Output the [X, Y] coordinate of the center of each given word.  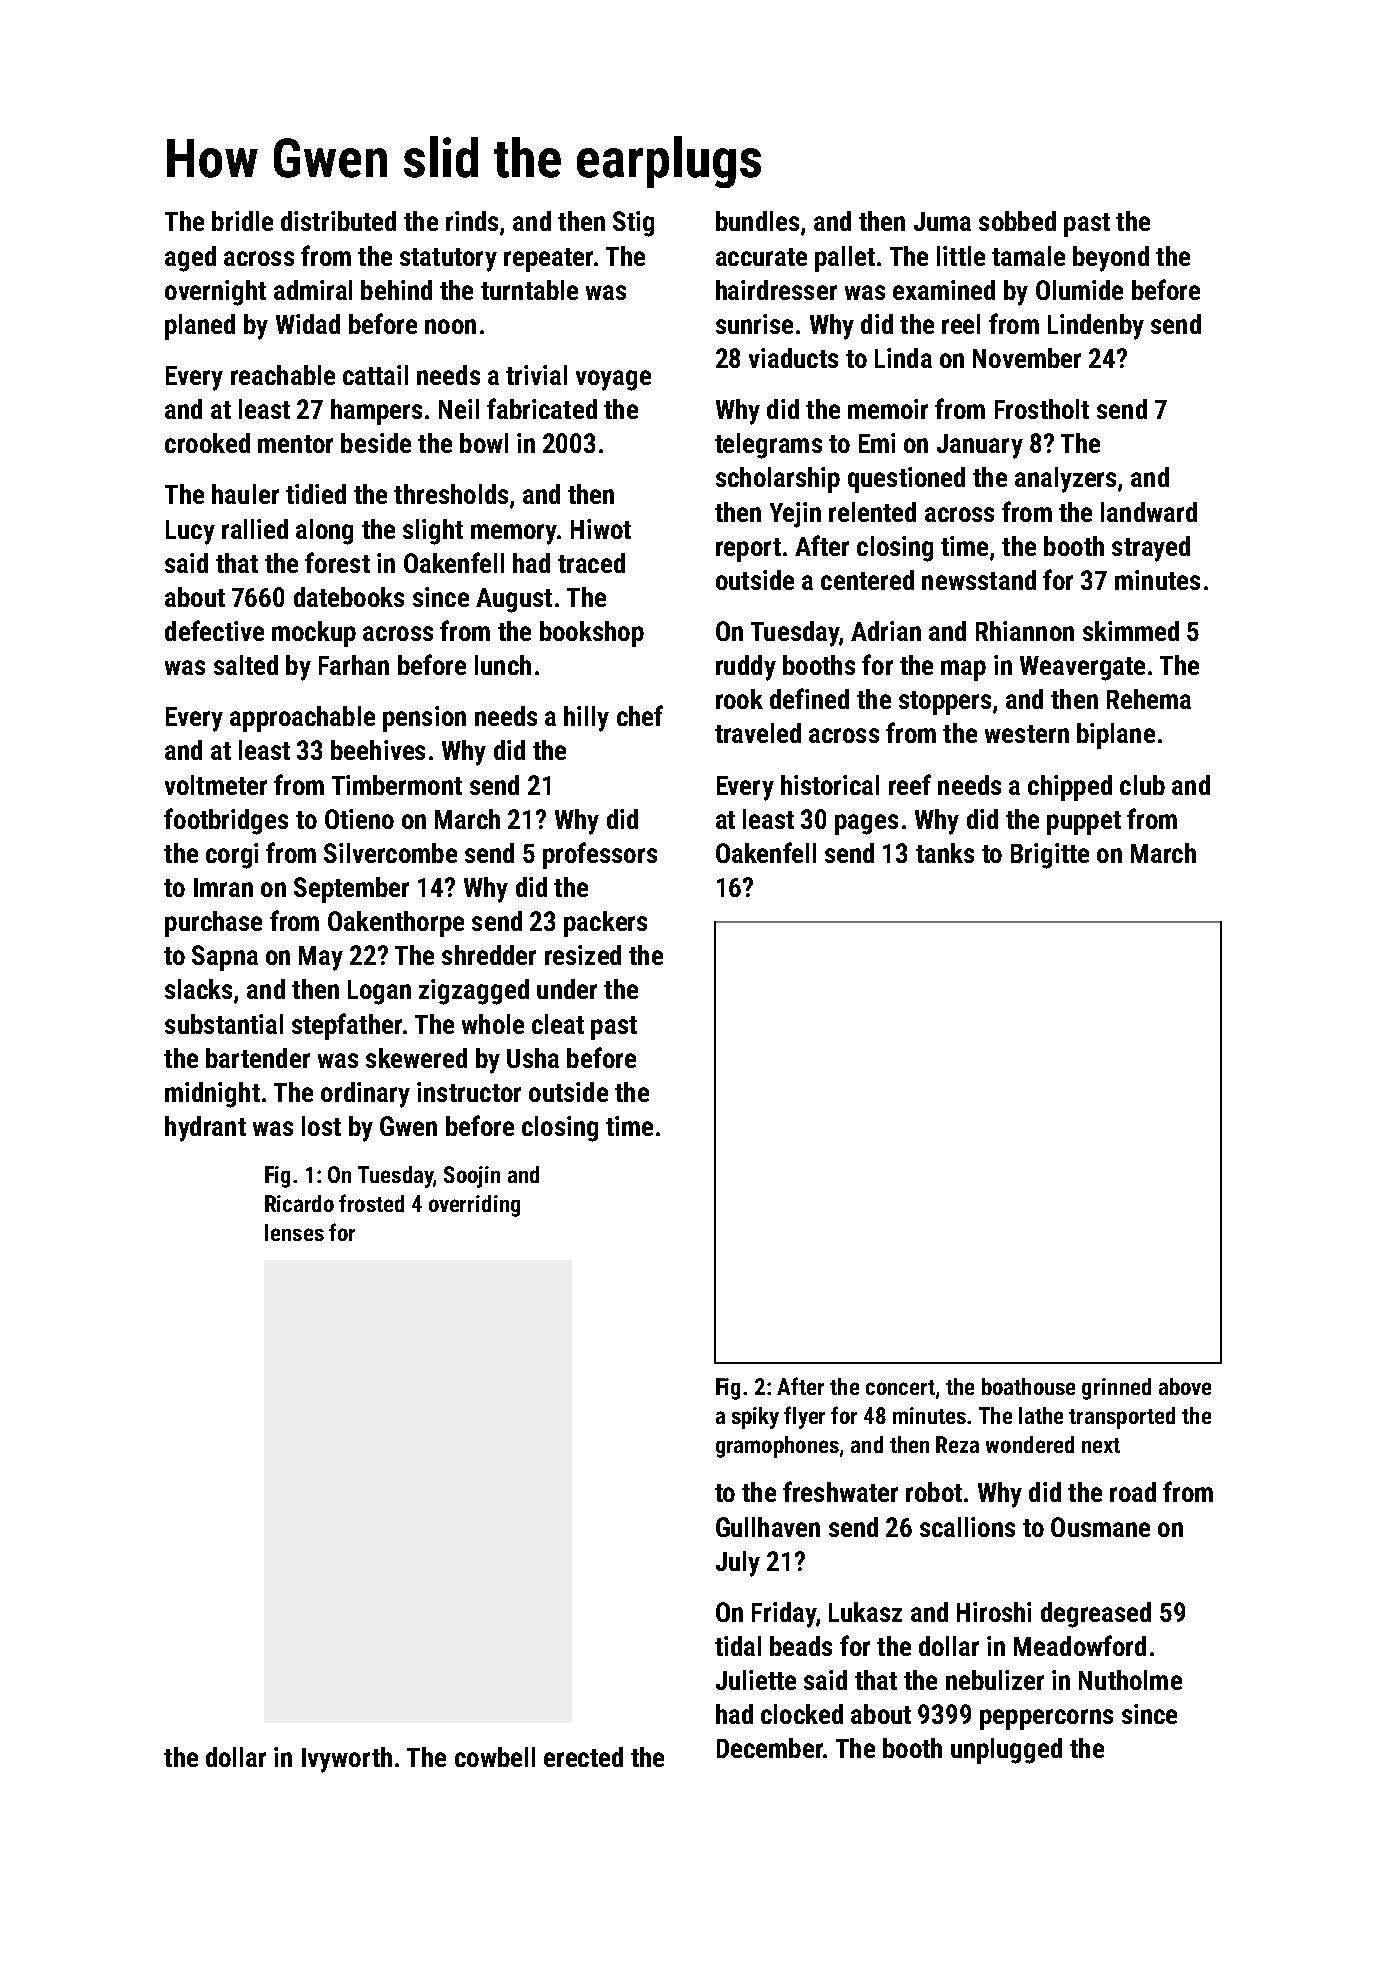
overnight [215, 293]
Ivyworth [347, 1760]
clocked [802, 1714]
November [1027, 358]
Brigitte [1050, 856]
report [748, 550]
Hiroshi [994, 1612]
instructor [469, 1092]
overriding [474, 1206]
